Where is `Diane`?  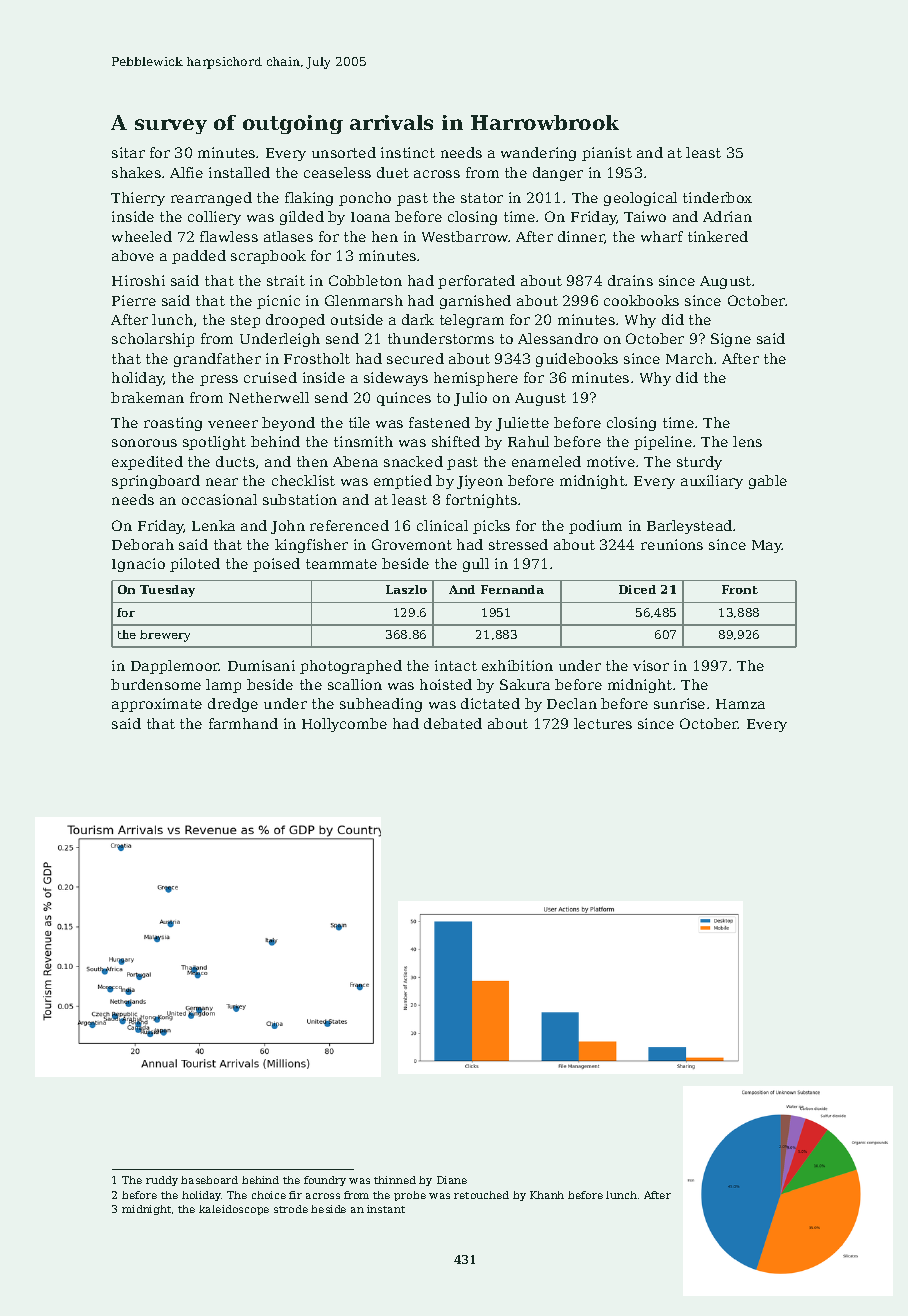 Diane is located at coordinates (452, 1180).
